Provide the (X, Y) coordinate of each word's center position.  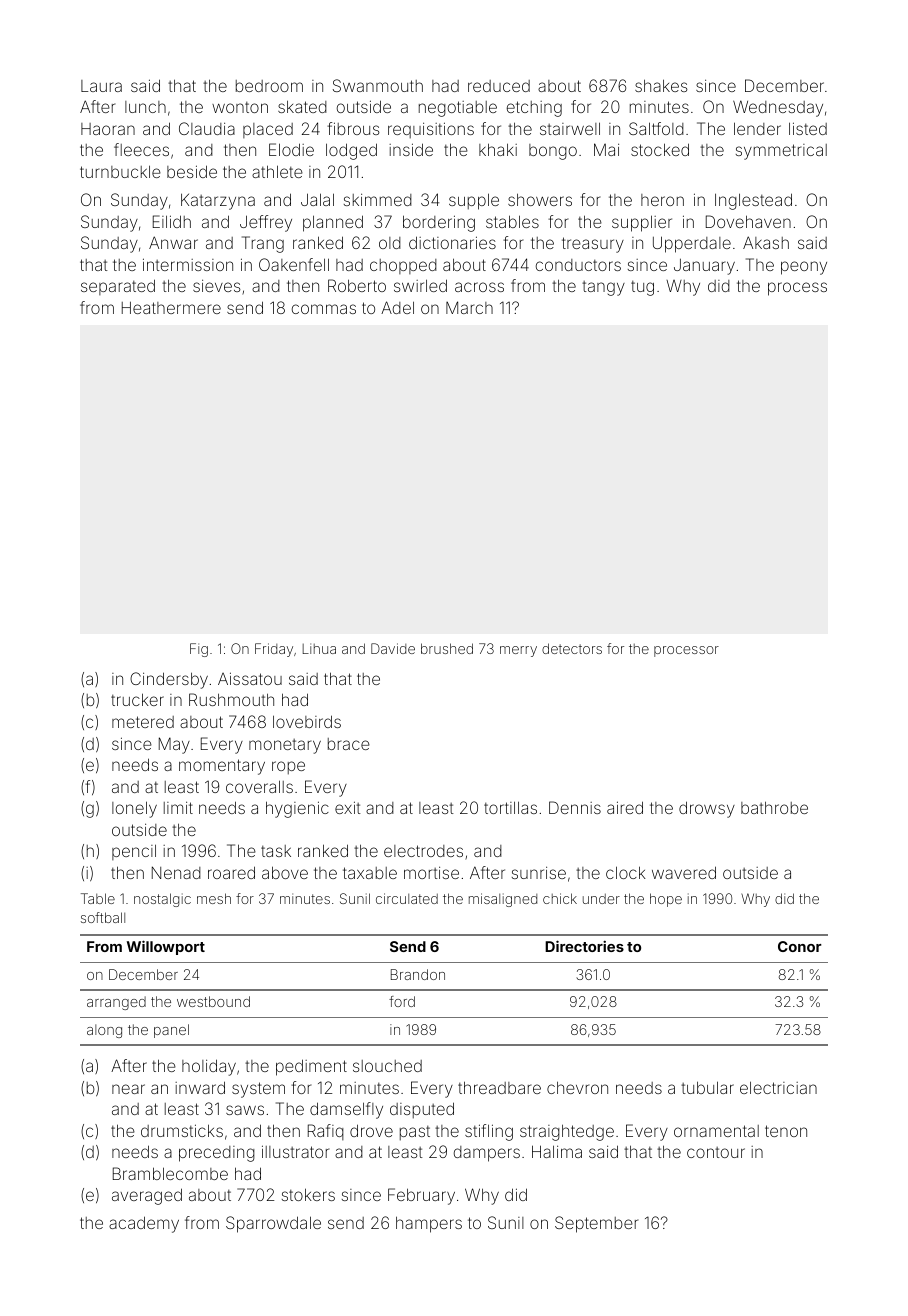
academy (144, 1224)
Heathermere (171, 307)
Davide (393, 648)
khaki (498, 149)
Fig (199, 650)
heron (662, 200)
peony (804, 268)
